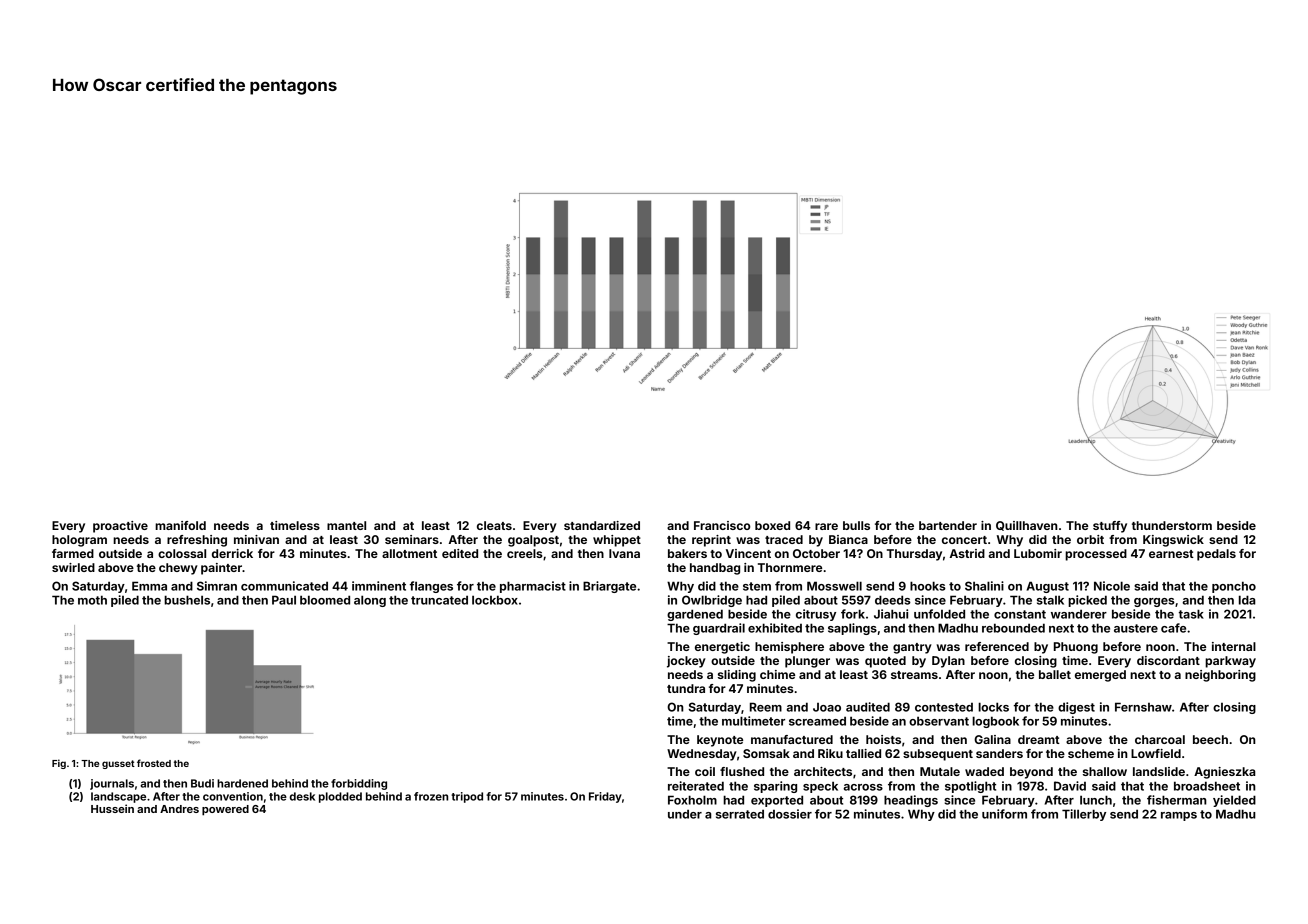  I want to click on bartender, so click(948, 525).
